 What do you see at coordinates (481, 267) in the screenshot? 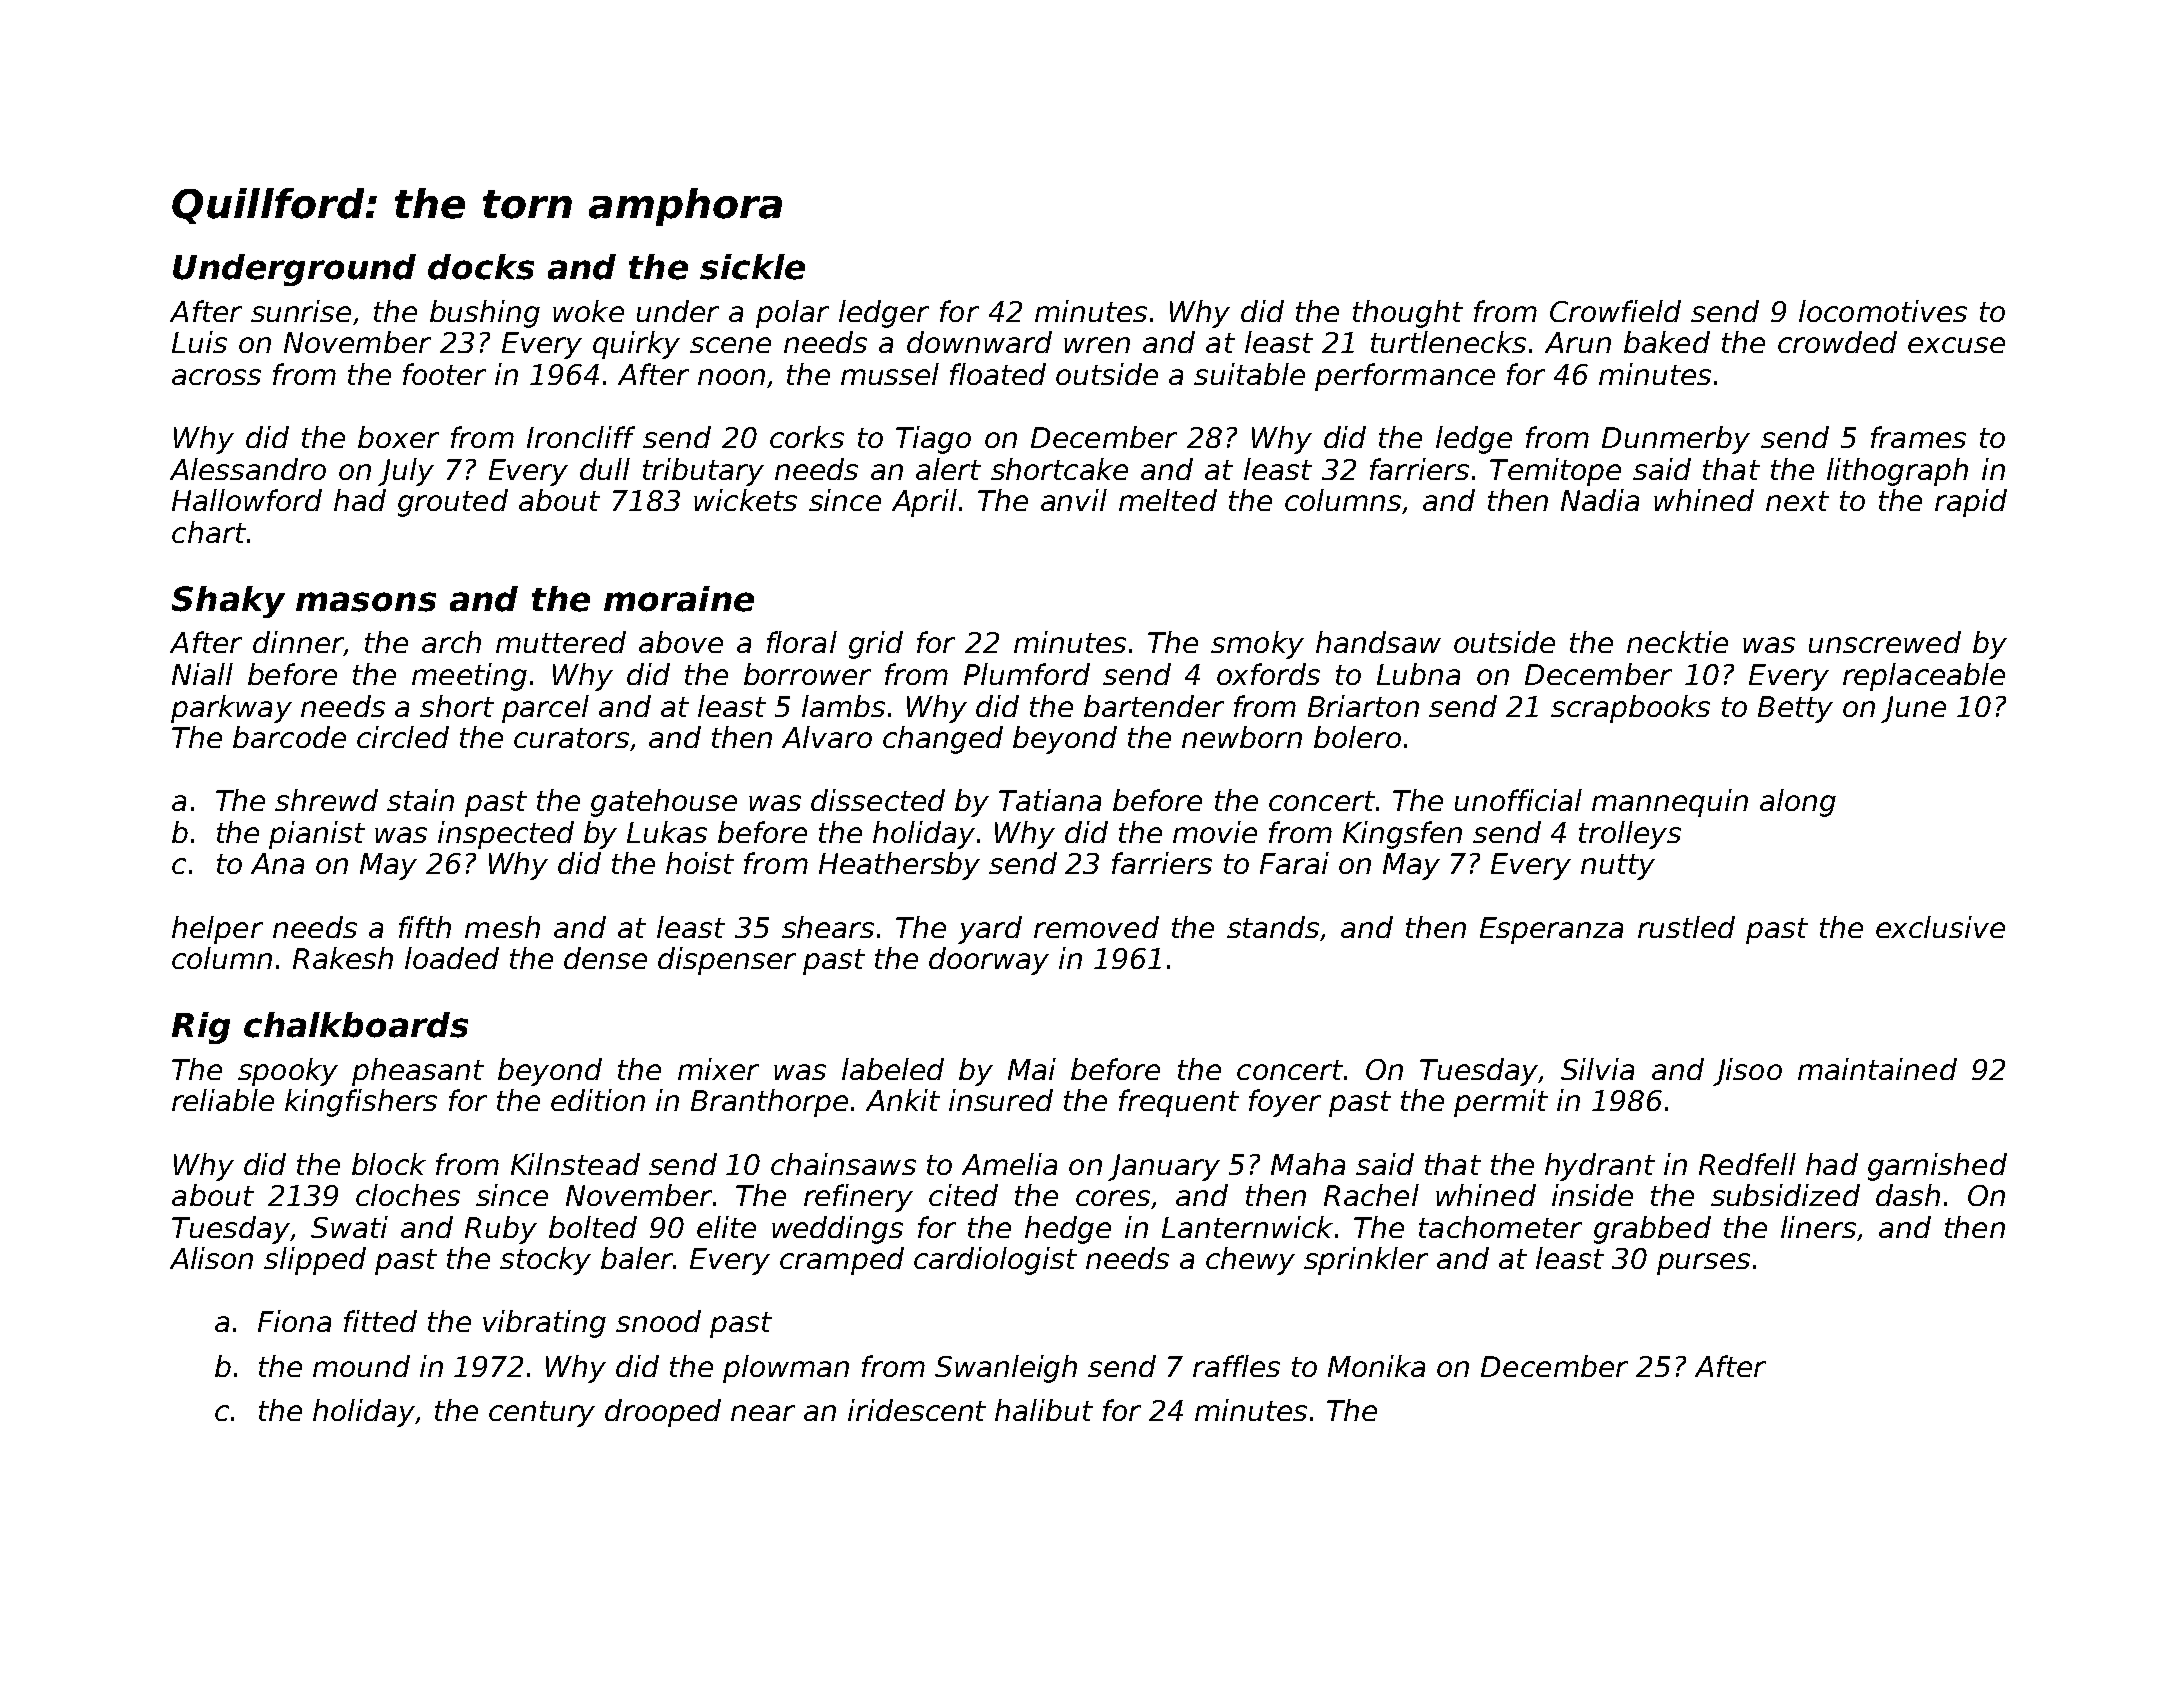
I see `docks` at bounding box center [481, 267].
